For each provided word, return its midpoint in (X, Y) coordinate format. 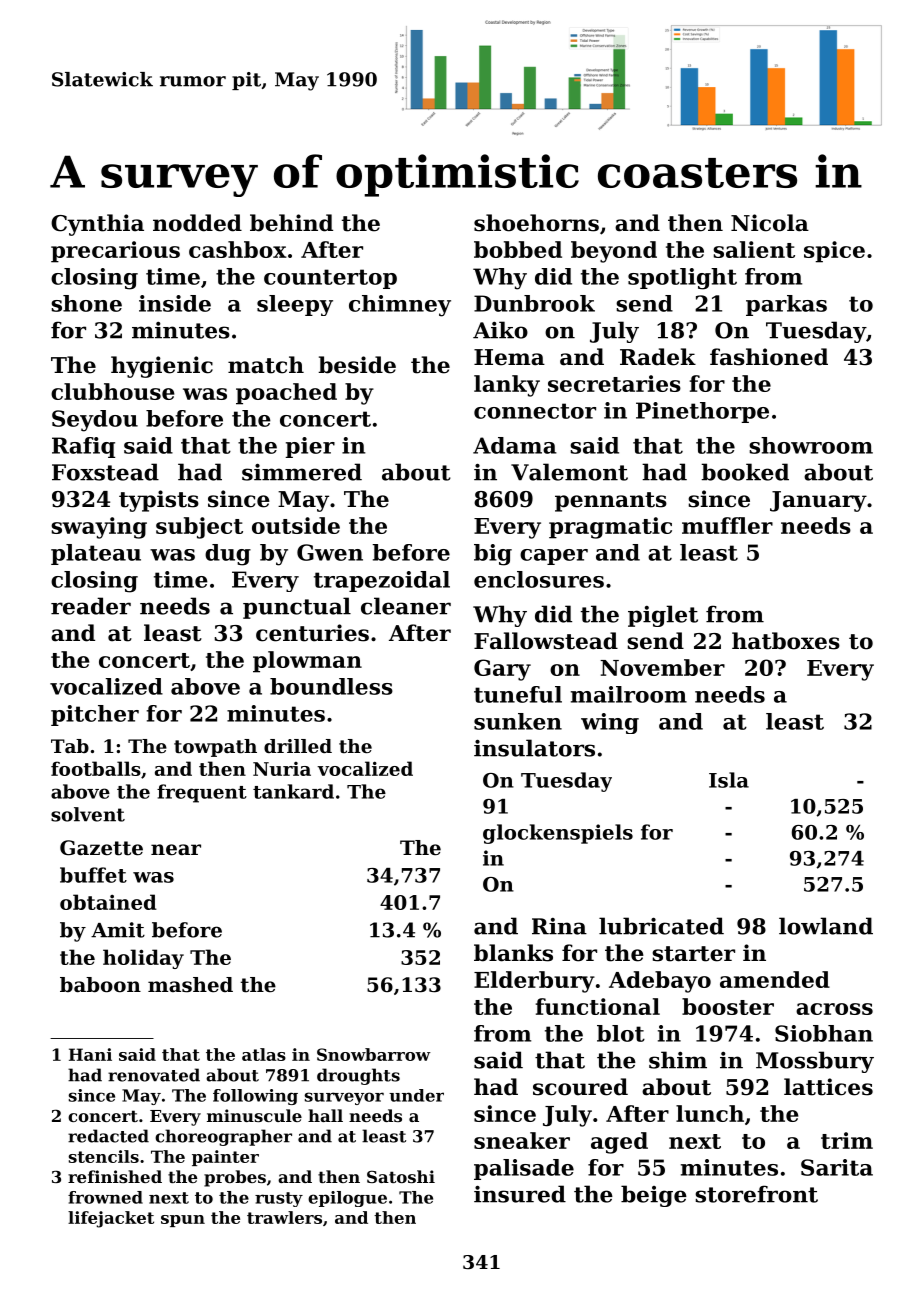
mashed (190, 985)
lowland (826, 926)
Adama (515, 445)
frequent (202, 793)
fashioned (769, 357)
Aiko (500, 330)
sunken (518, 721)
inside (175, 303)
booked (745, 472)
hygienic (162, 367)
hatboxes (786, 641)
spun (183, 1221)
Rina (559, 926)
